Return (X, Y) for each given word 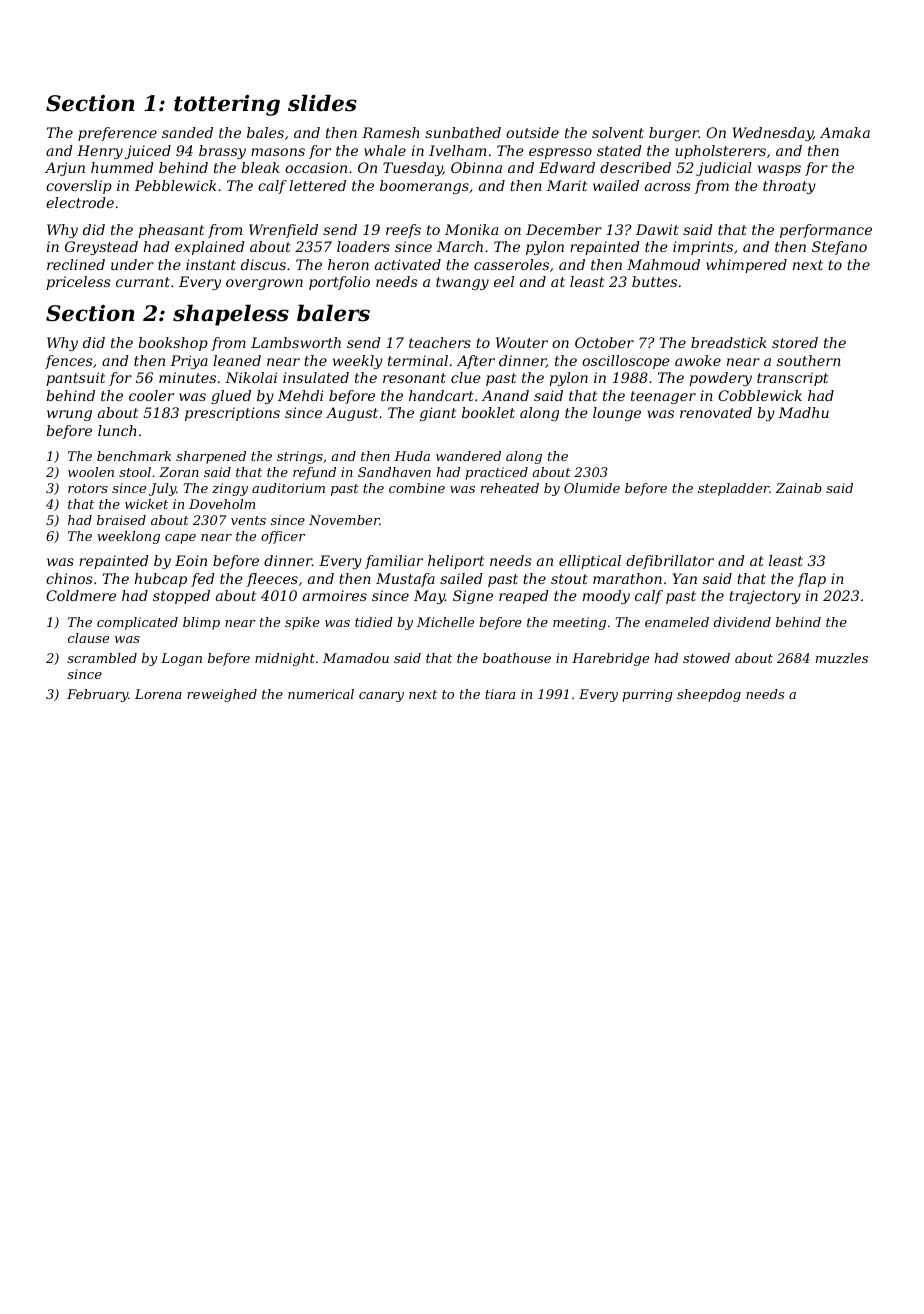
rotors (88, 488)
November (344, 520)
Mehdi (300, 395)
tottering (227, 105)
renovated (716, 412)
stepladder (733, 489)
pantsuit (75, 379)
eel (504, 281)
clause (88, 638)
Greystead (101, 248)
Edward (567, 167)
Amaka (845, 132)
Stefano (839, 248)
